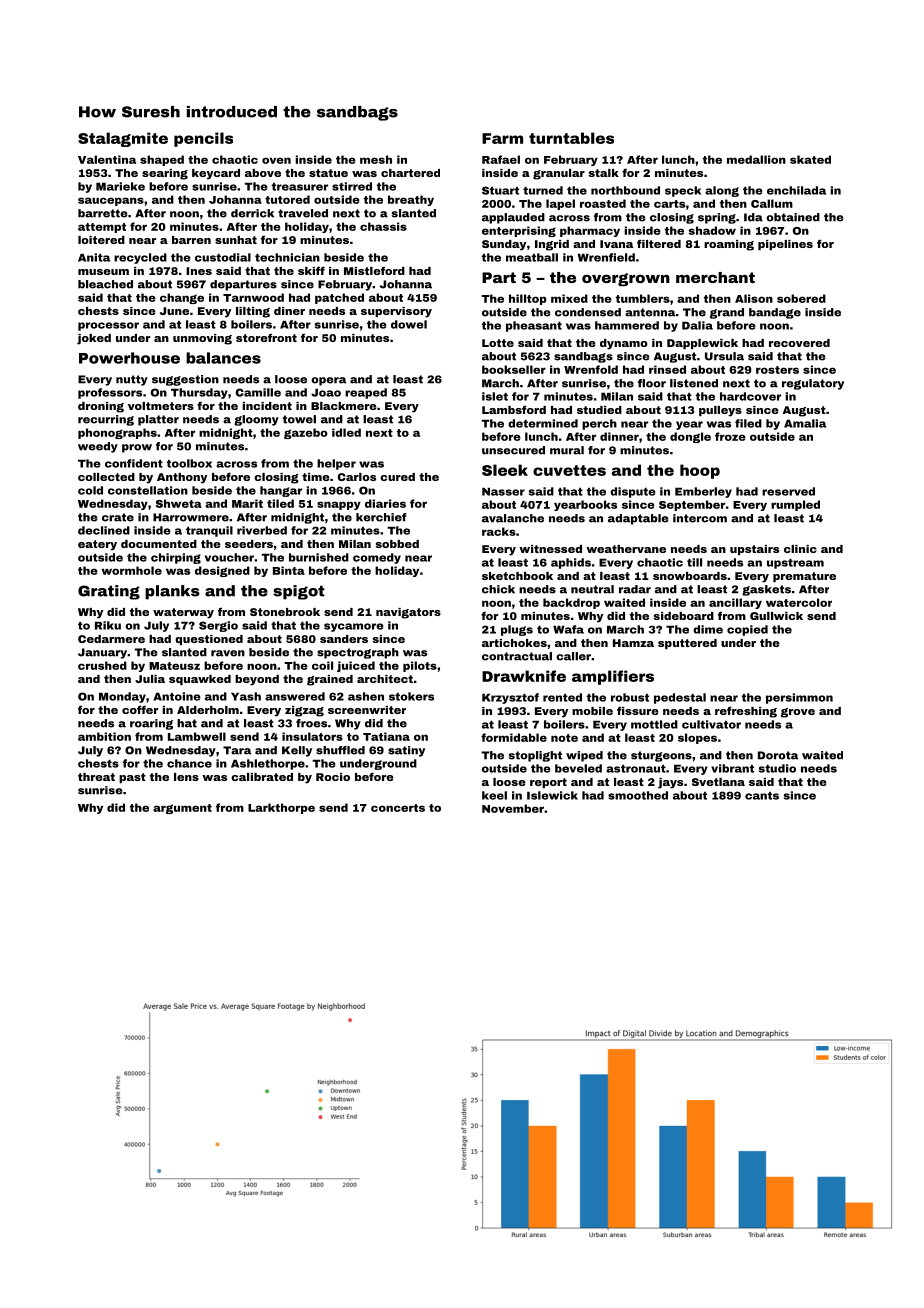 The width and height of the document is (924, 1308). I want to click on Powerhouse, so click(129, 358).
